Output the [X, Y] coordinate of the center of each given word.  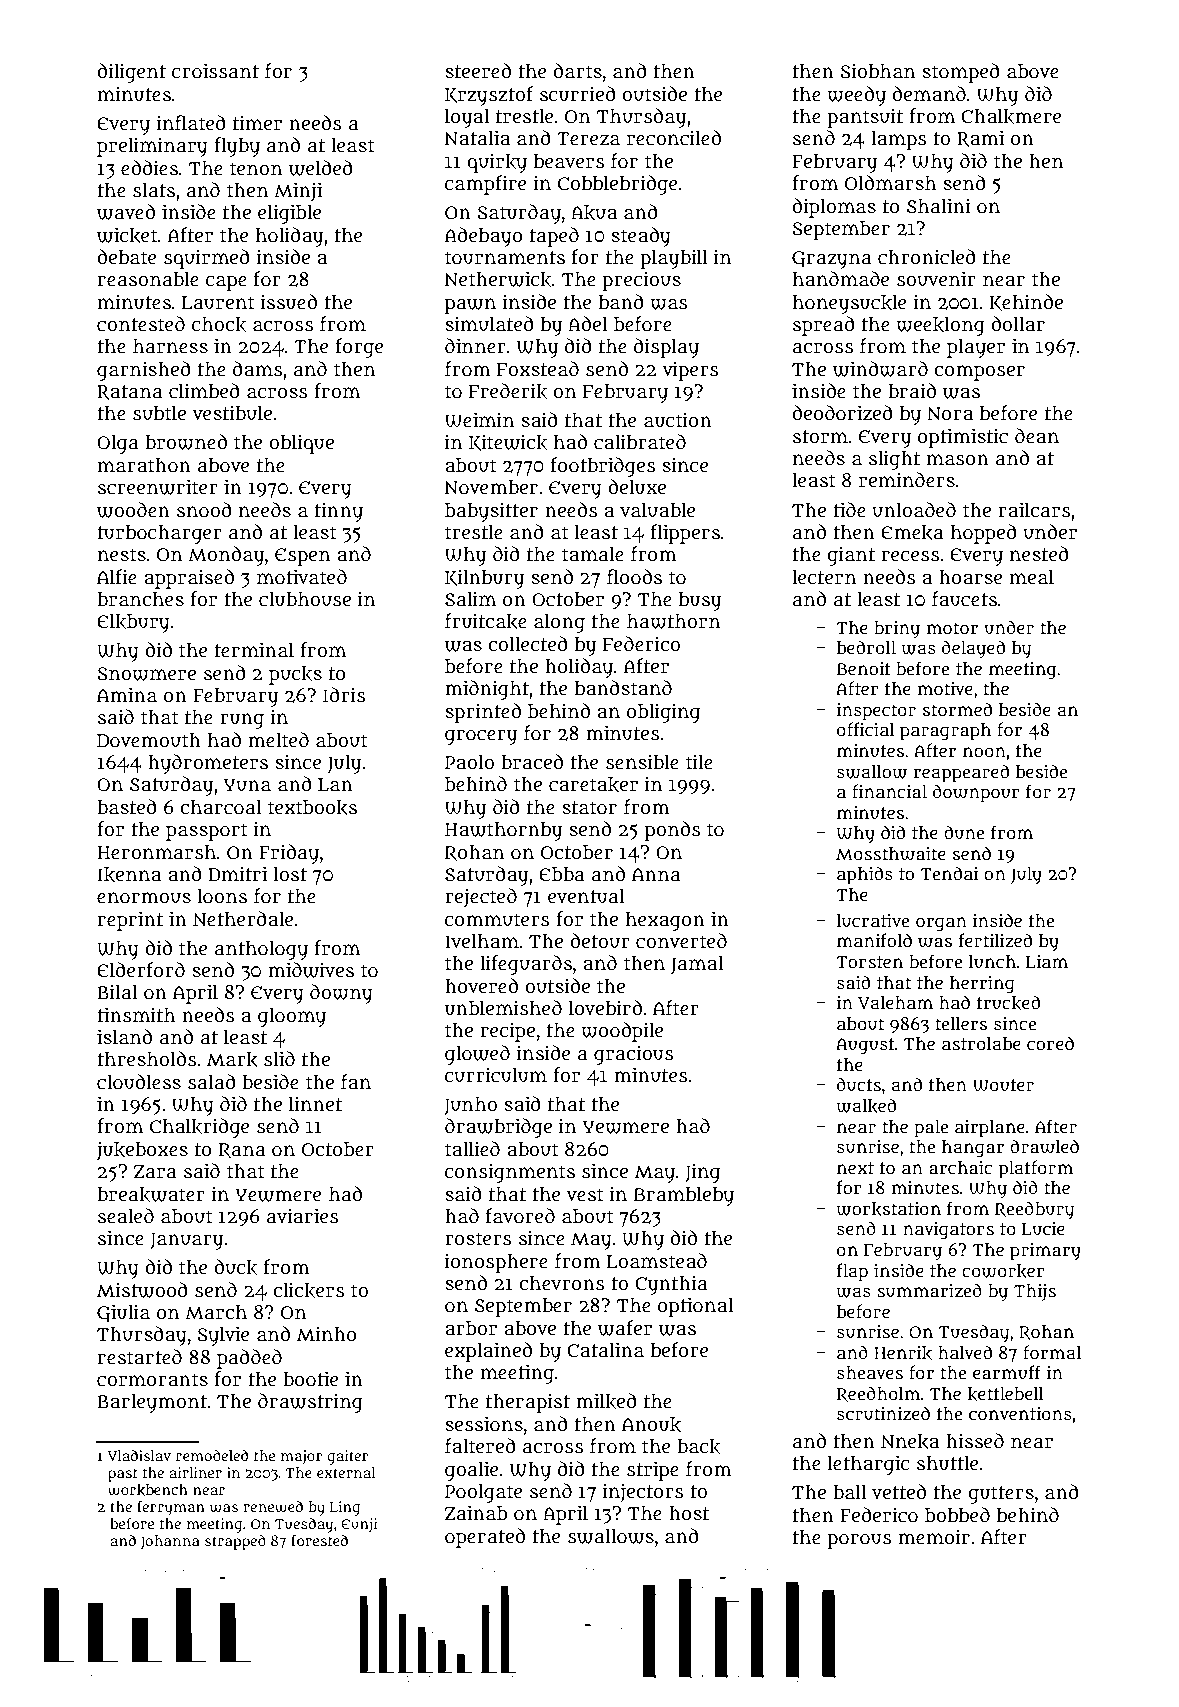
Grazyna [832, 260]
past [123, 1475]
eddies [149, 168]
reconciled [674, 138]
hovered [481, 986]
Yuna [247, 785]
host [689, 1513]
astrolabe [981, 1044]
